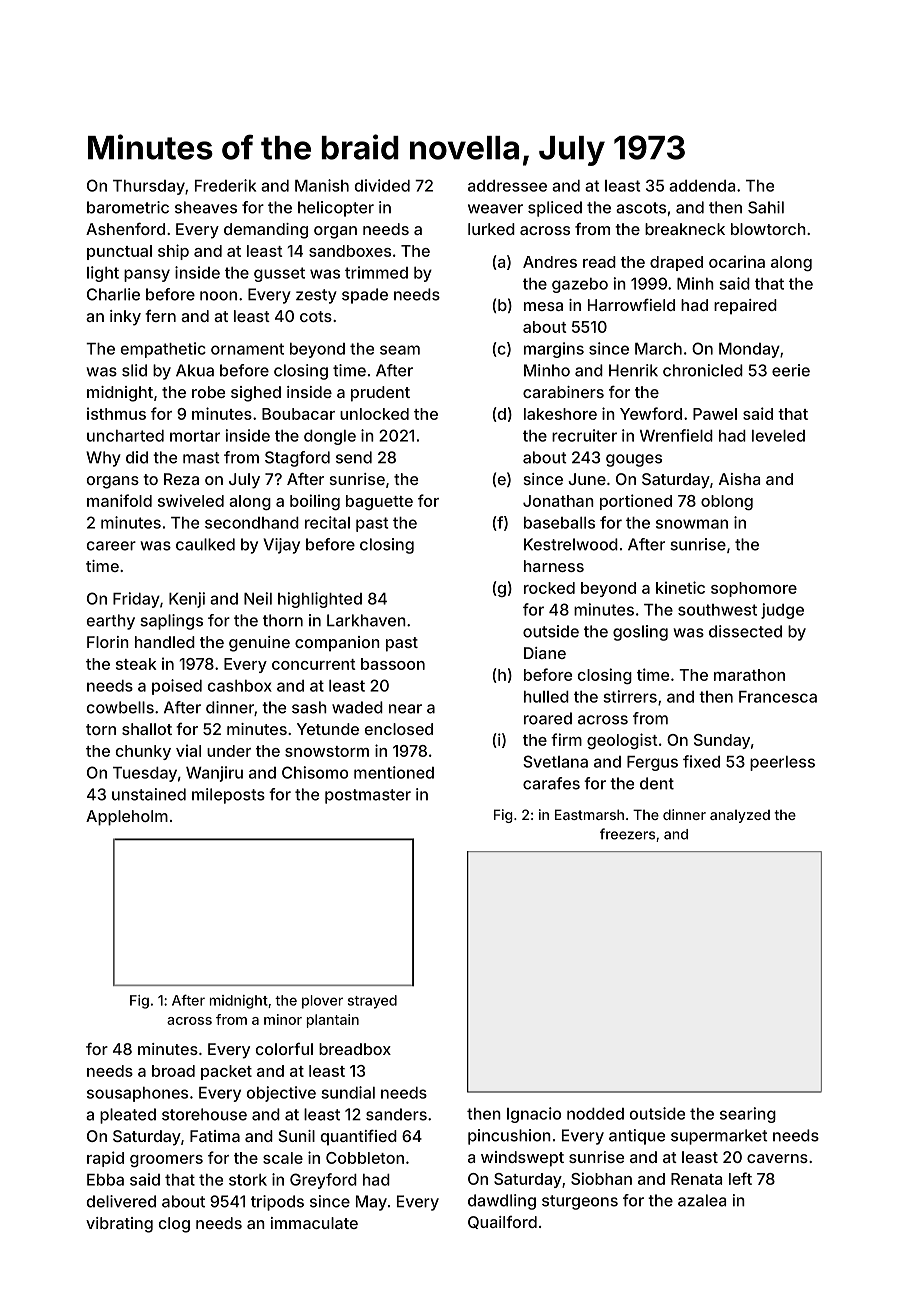 This screenshot has width=908, height=1316. What do you see at coordinates (116, 413) in the screenshot?
I see `isthmus` at bounding box center [116, 413].
